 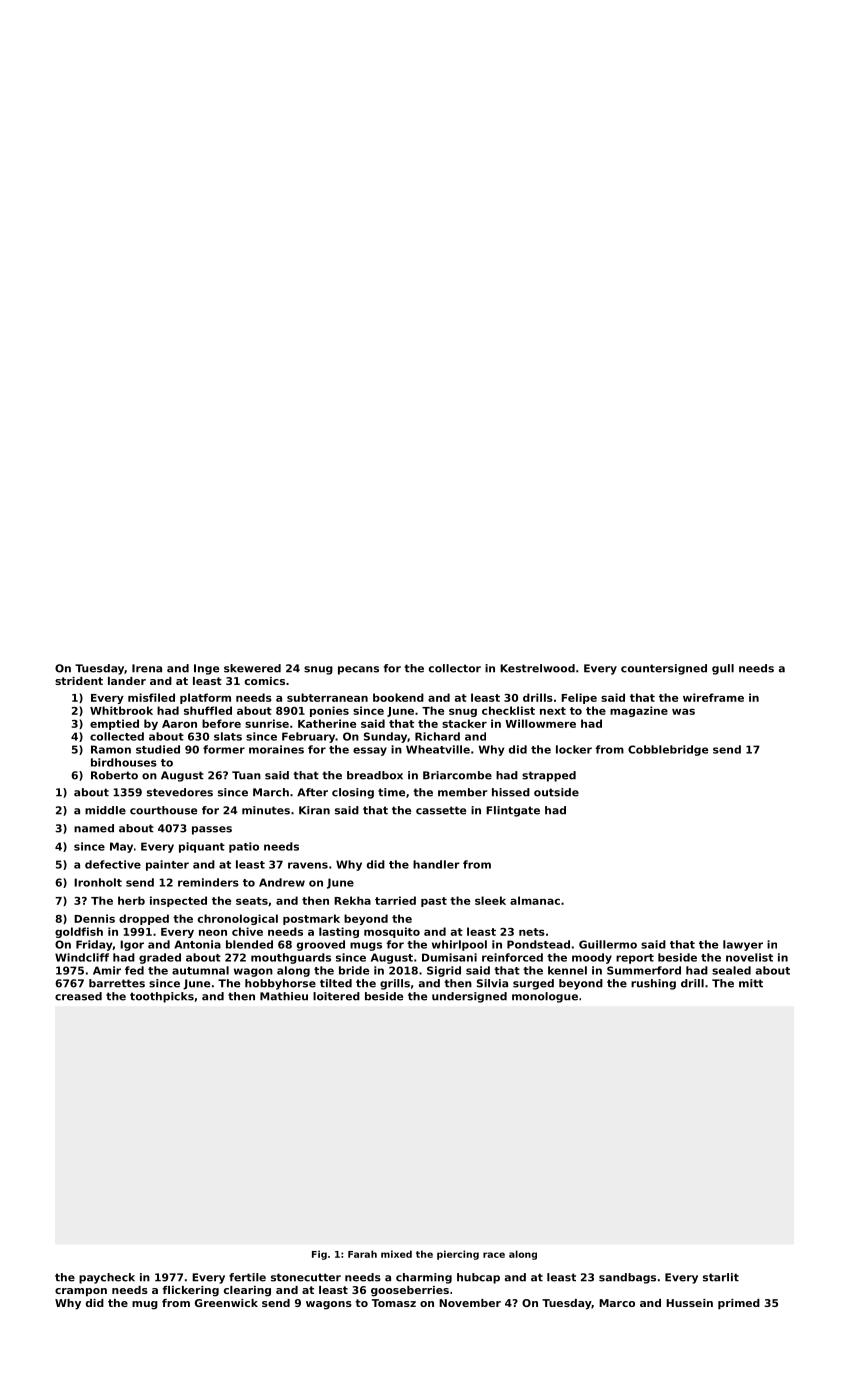 I want to click on undersigned, so click(x=469, y=997).
